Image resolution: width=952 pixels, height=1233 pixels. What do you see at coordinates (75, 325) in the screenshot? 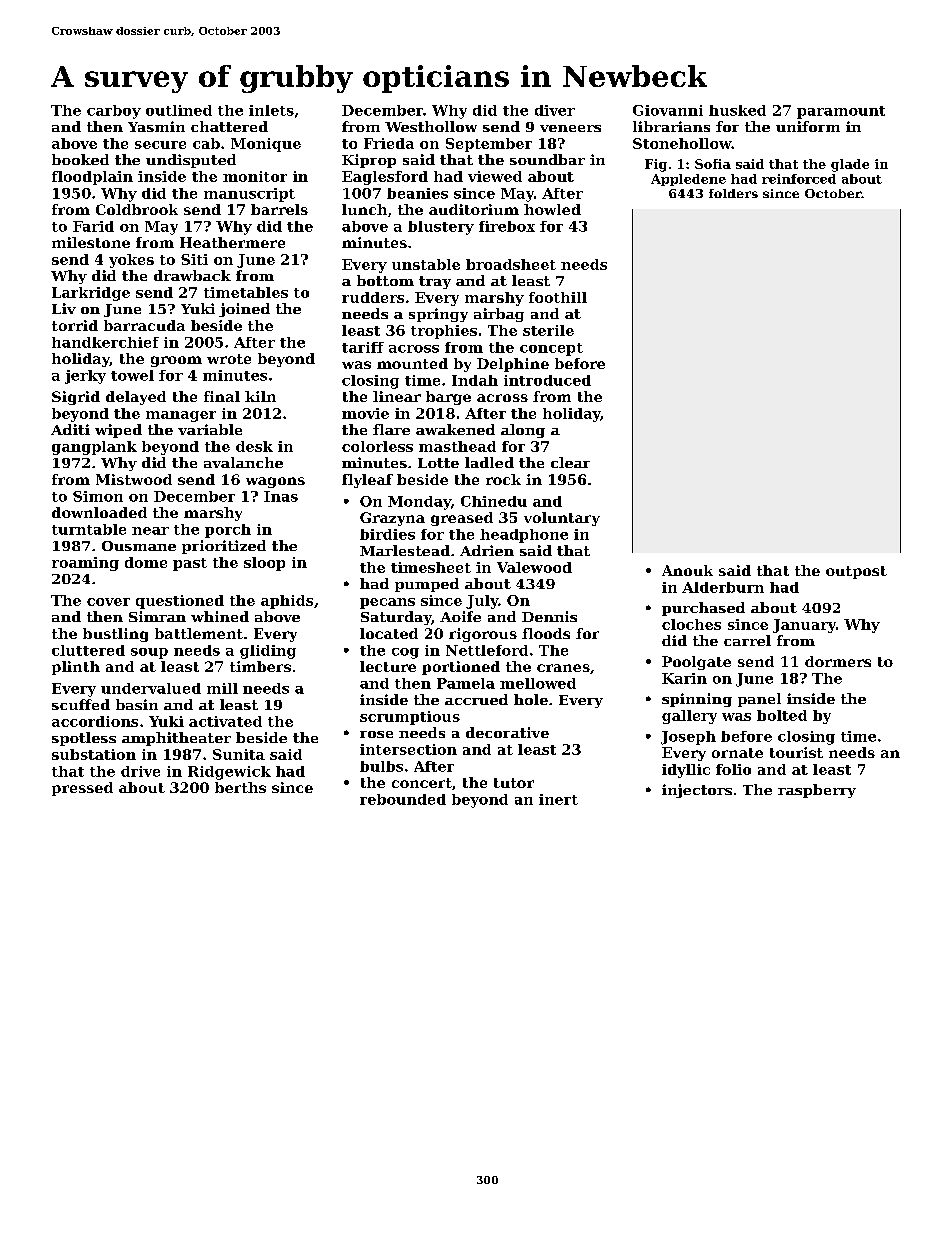
I see `torrid` at bounding box center [75, 325].
